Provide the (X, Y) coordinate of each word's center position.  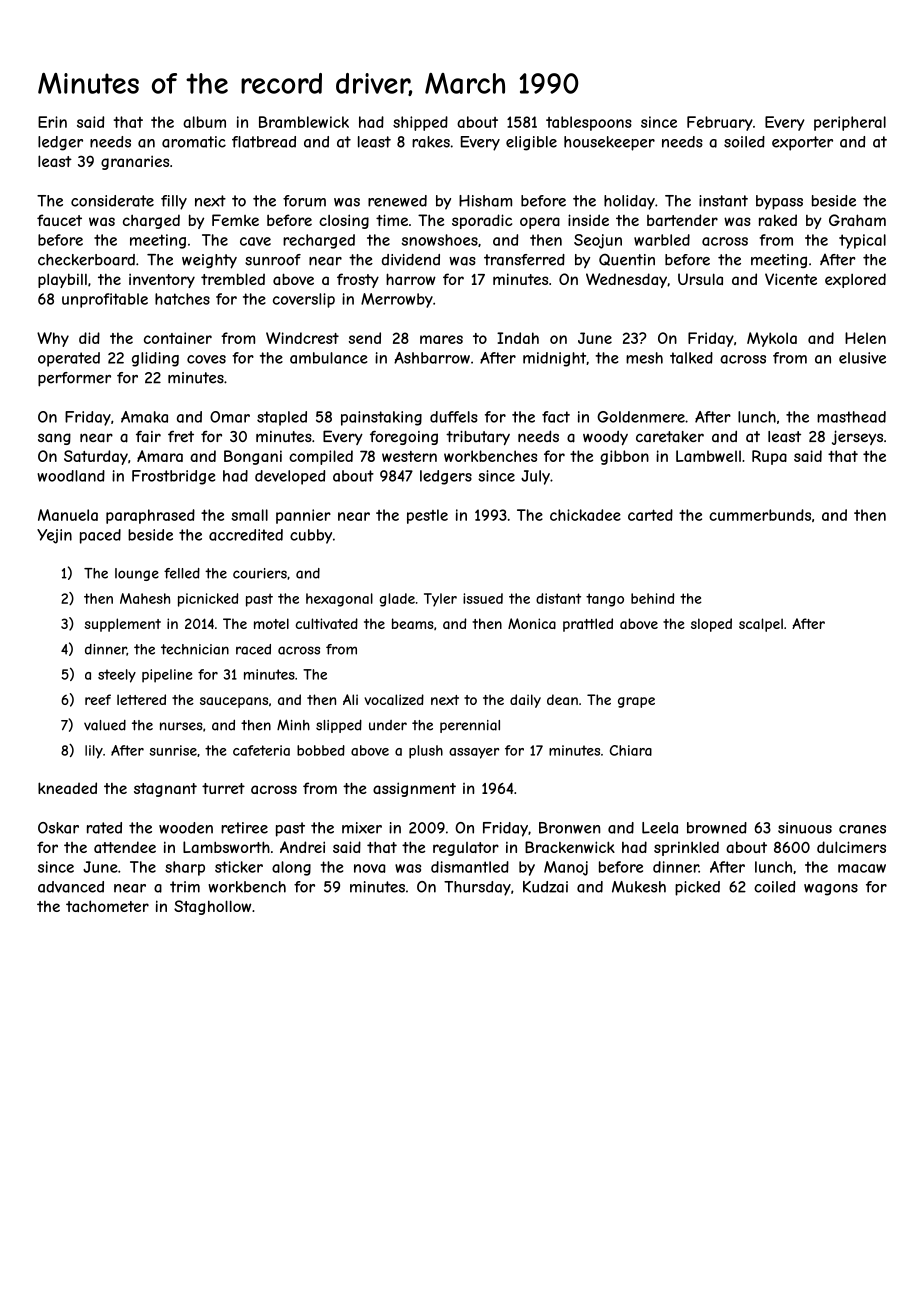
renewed (397, 201)
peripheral (850, 123)
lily (94, 752)
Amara (160, 456)
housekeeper (609, 143)
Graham (857, 220)
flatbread (264, 142)
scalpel (761, 625)
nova (369, 868)
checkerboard (86, 260)
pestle (427, 516)
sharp (185, 868)
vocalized (394, 699)
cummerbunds (760, 515)
